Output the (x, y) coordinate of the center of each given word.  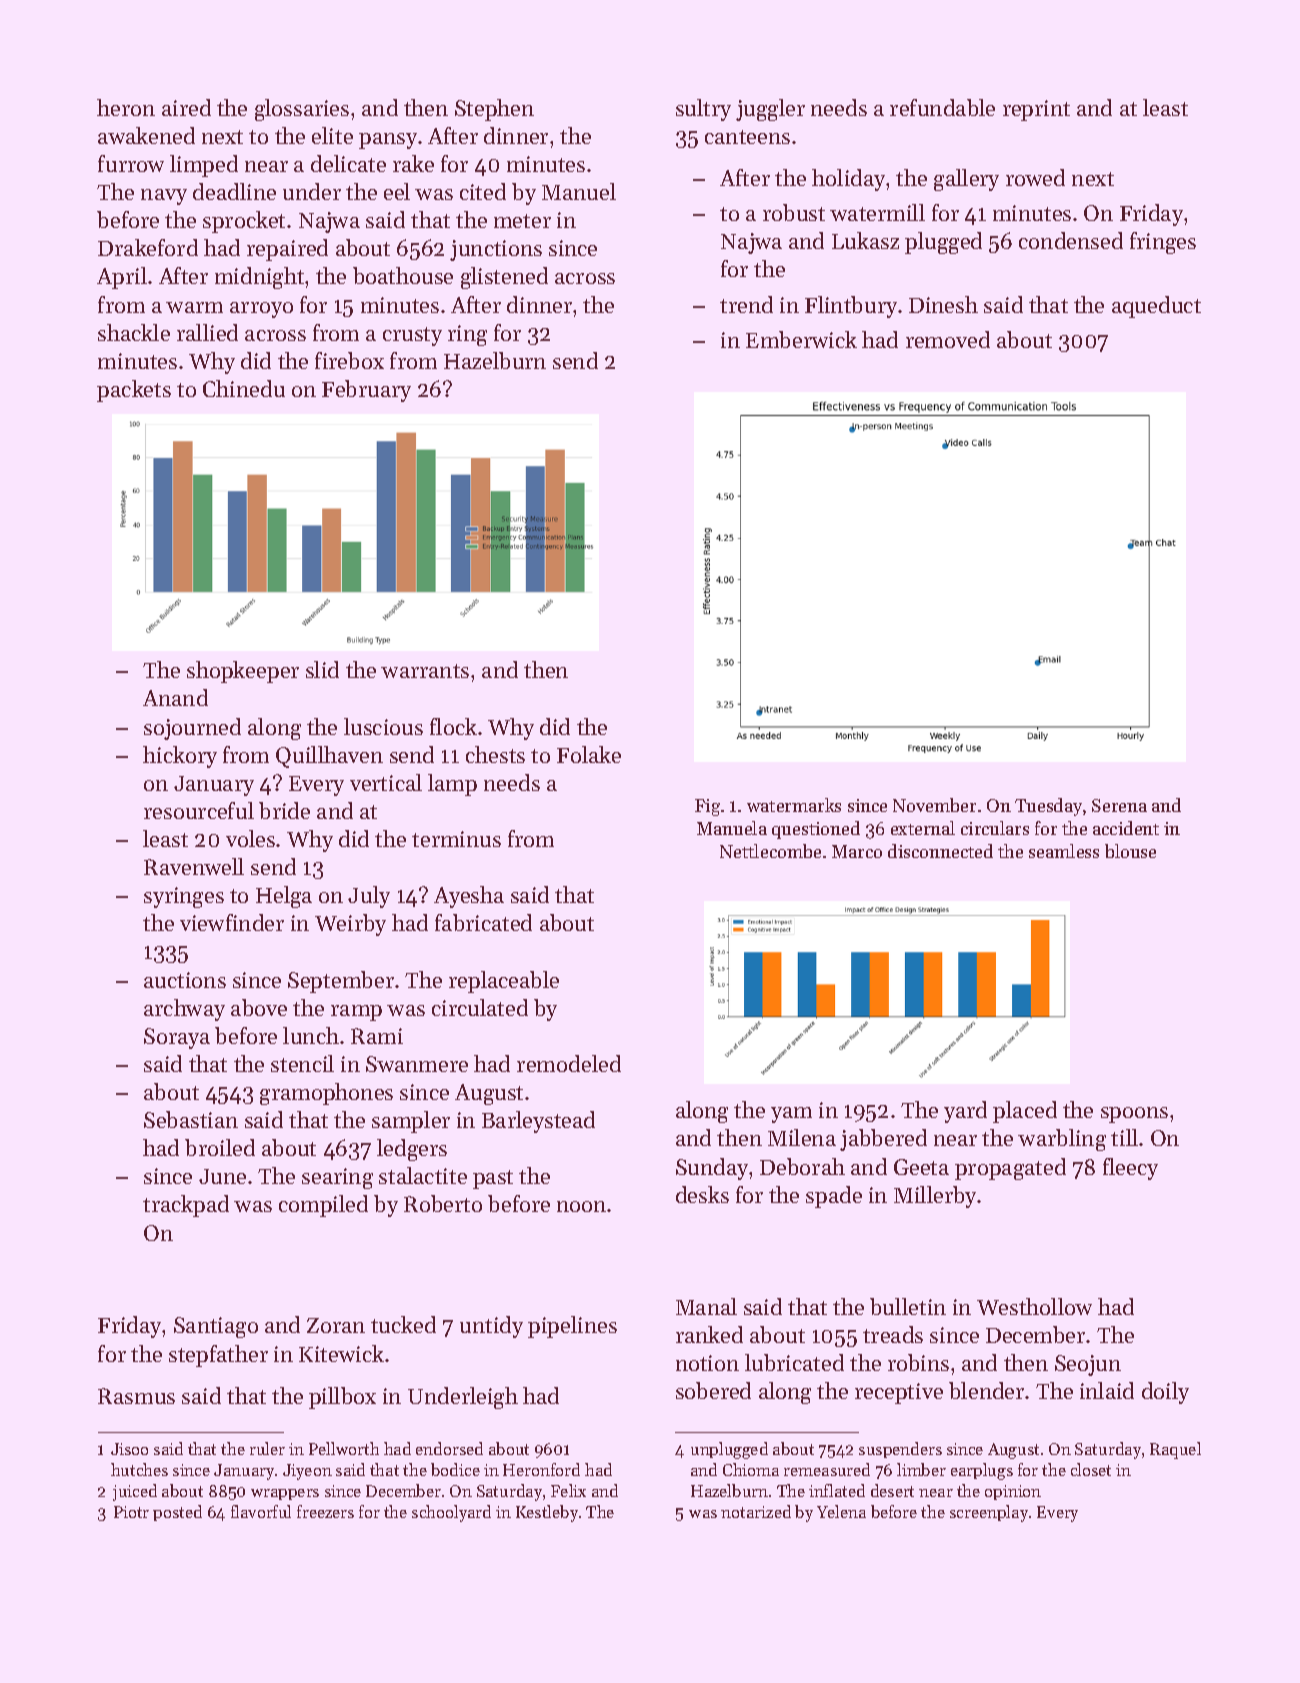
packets (134, 391)
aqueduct (1156, 307)
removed (948, 339)
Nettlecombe (770, 851)
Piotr (131, 1512)
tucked (403, 1324)
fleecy (1130, 1169)
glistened (504, 278)
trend (746, 304)
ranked (709, 1334)
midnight (259, 278)
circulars (995, 828)
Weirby (350, 925)
